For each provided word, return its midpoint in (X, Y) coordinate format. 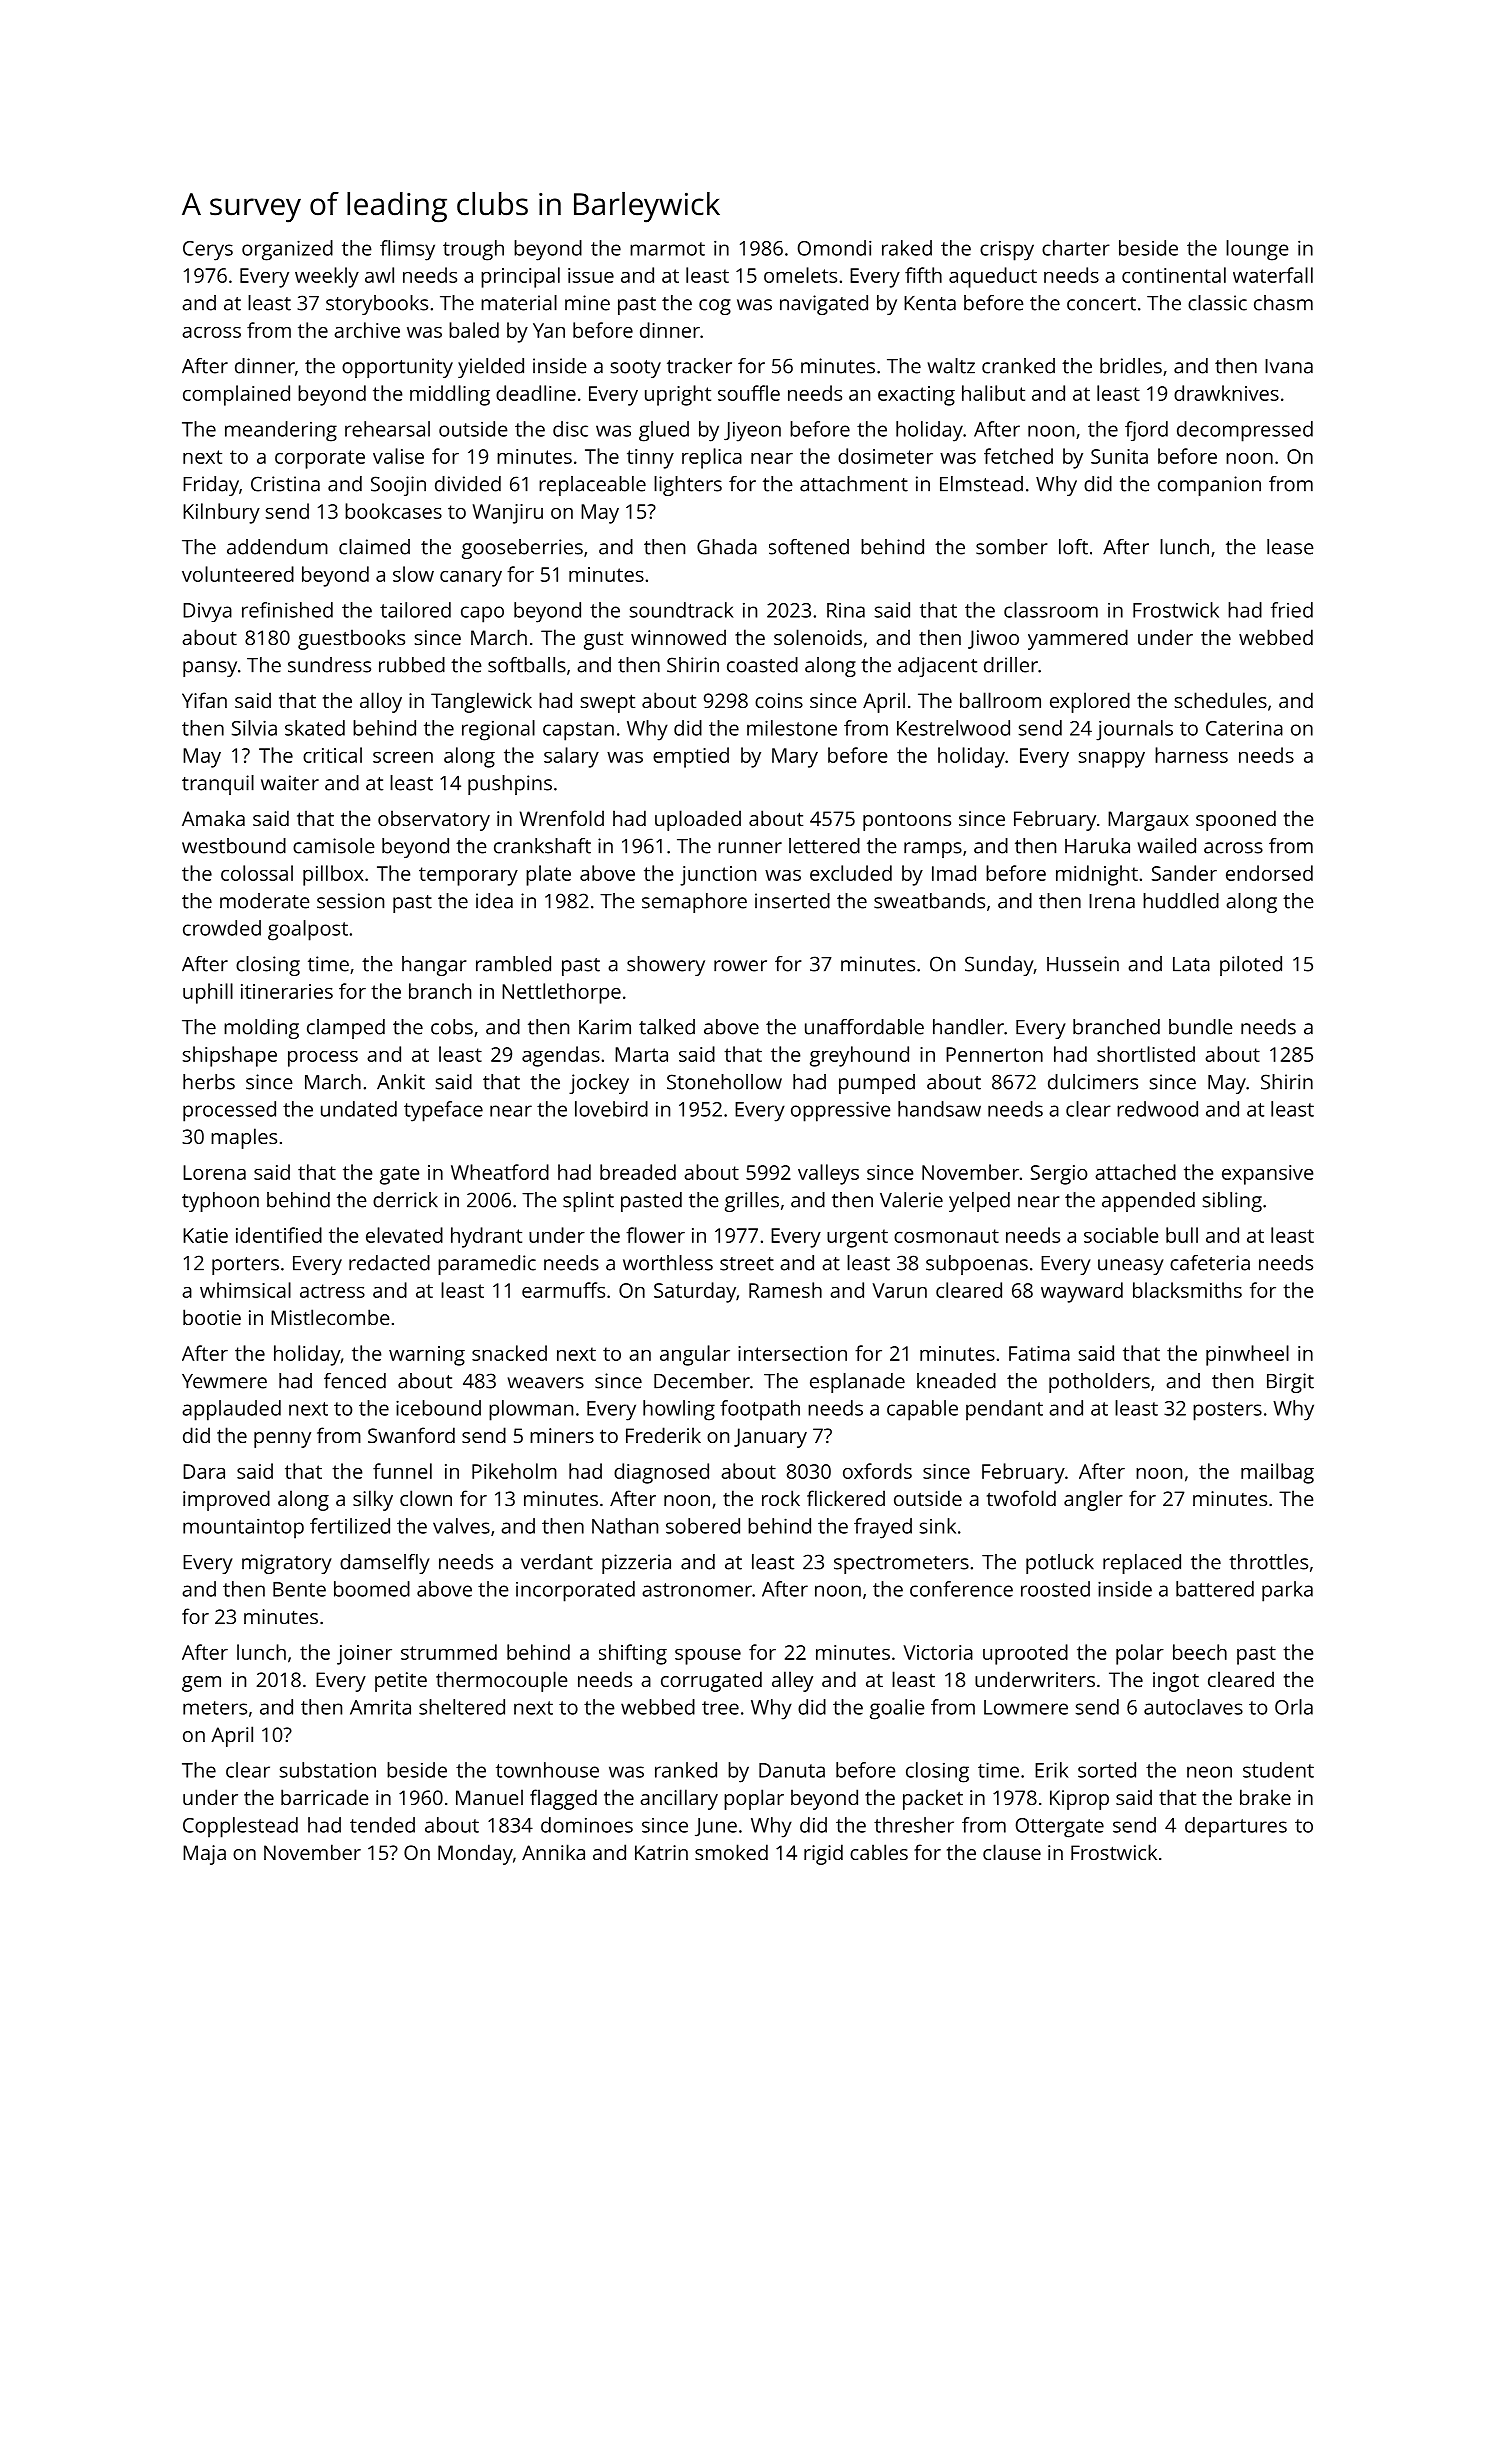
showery (666, 966)
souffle (749, 393)
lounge (1257, 250)
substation (328, 1770)
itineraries (287, 991)
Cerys (208, 251)
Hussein (1083, 964)
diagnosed (661, 1473)
